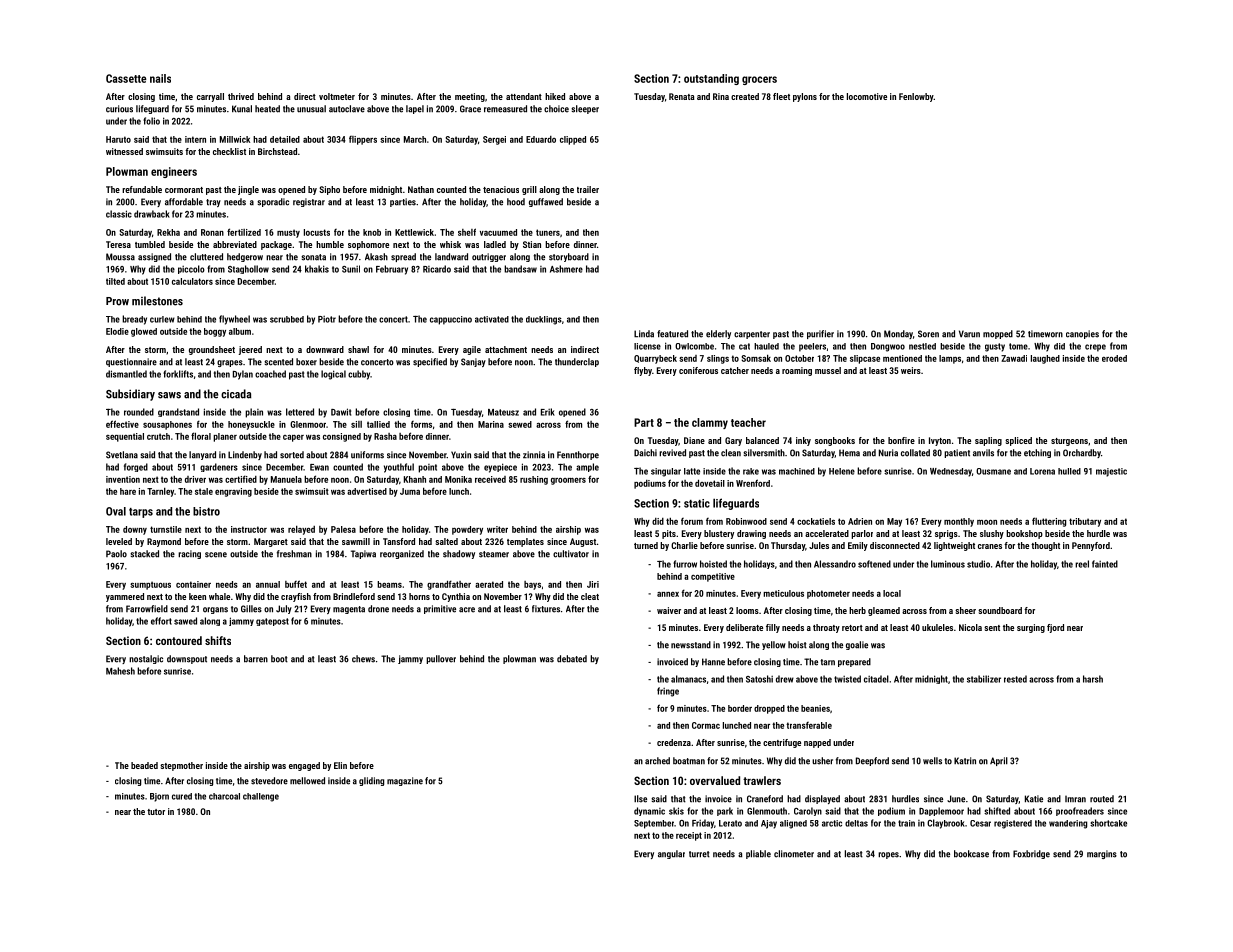 Image resolution: width=1233 pixels, height=952 pixels. What do you see at coordinates (261, 797) in the image?
I see `challenge` at bounding box center [261, 797].
